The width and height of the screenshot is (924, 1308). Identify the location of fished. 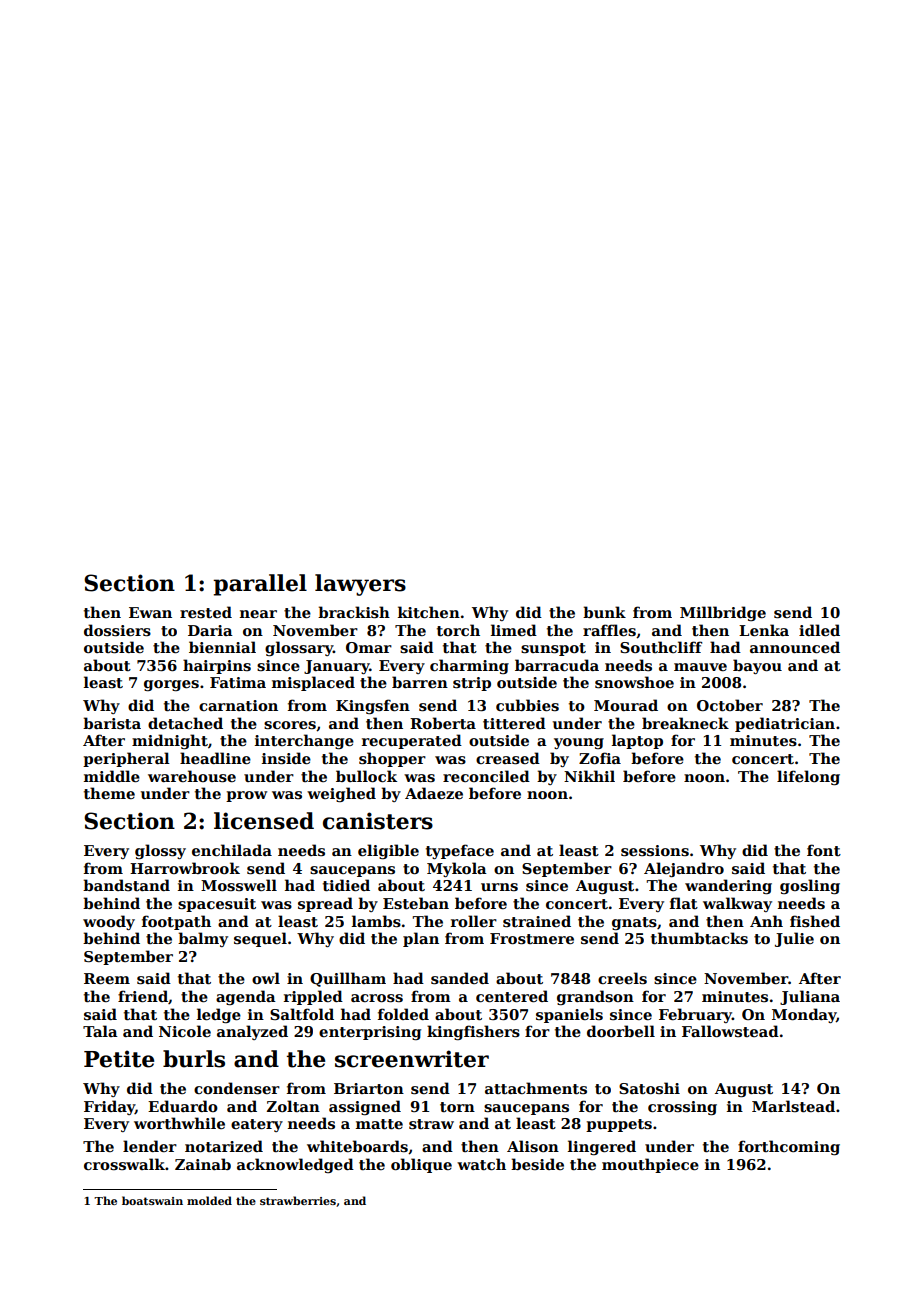
(815, 921).
